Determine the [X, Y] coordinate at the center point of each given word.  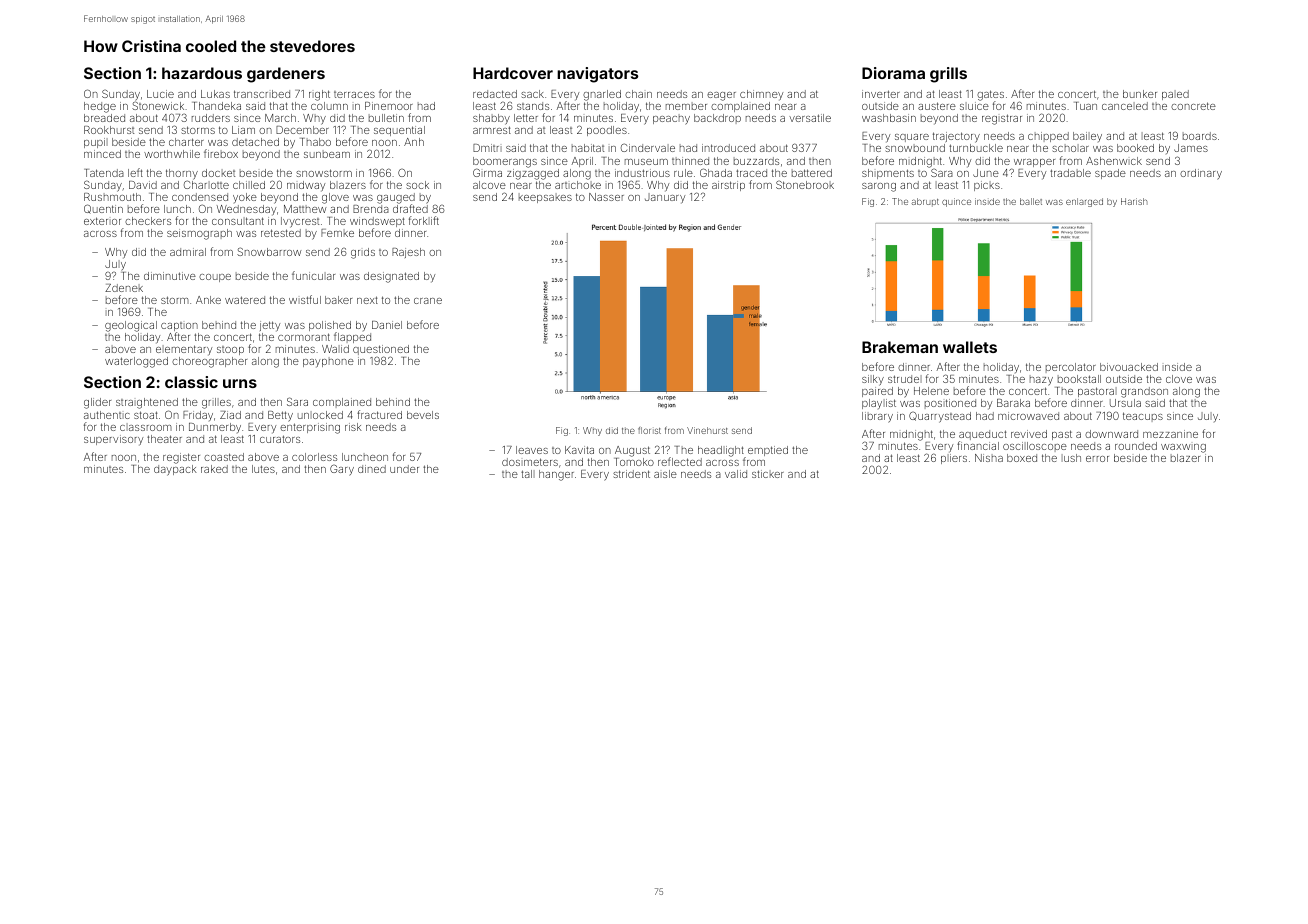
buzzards [756, 161]
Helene [931, 391]
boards [1200, 136]
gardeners [286, 75]
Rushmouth [112, 197]
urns [240, 383]
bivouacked [1129, 367]
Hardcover [513, 73]
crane [428, 301]
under [404, 469]
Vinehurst [707, 430]
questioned [381, 350]
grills [948, 75]
